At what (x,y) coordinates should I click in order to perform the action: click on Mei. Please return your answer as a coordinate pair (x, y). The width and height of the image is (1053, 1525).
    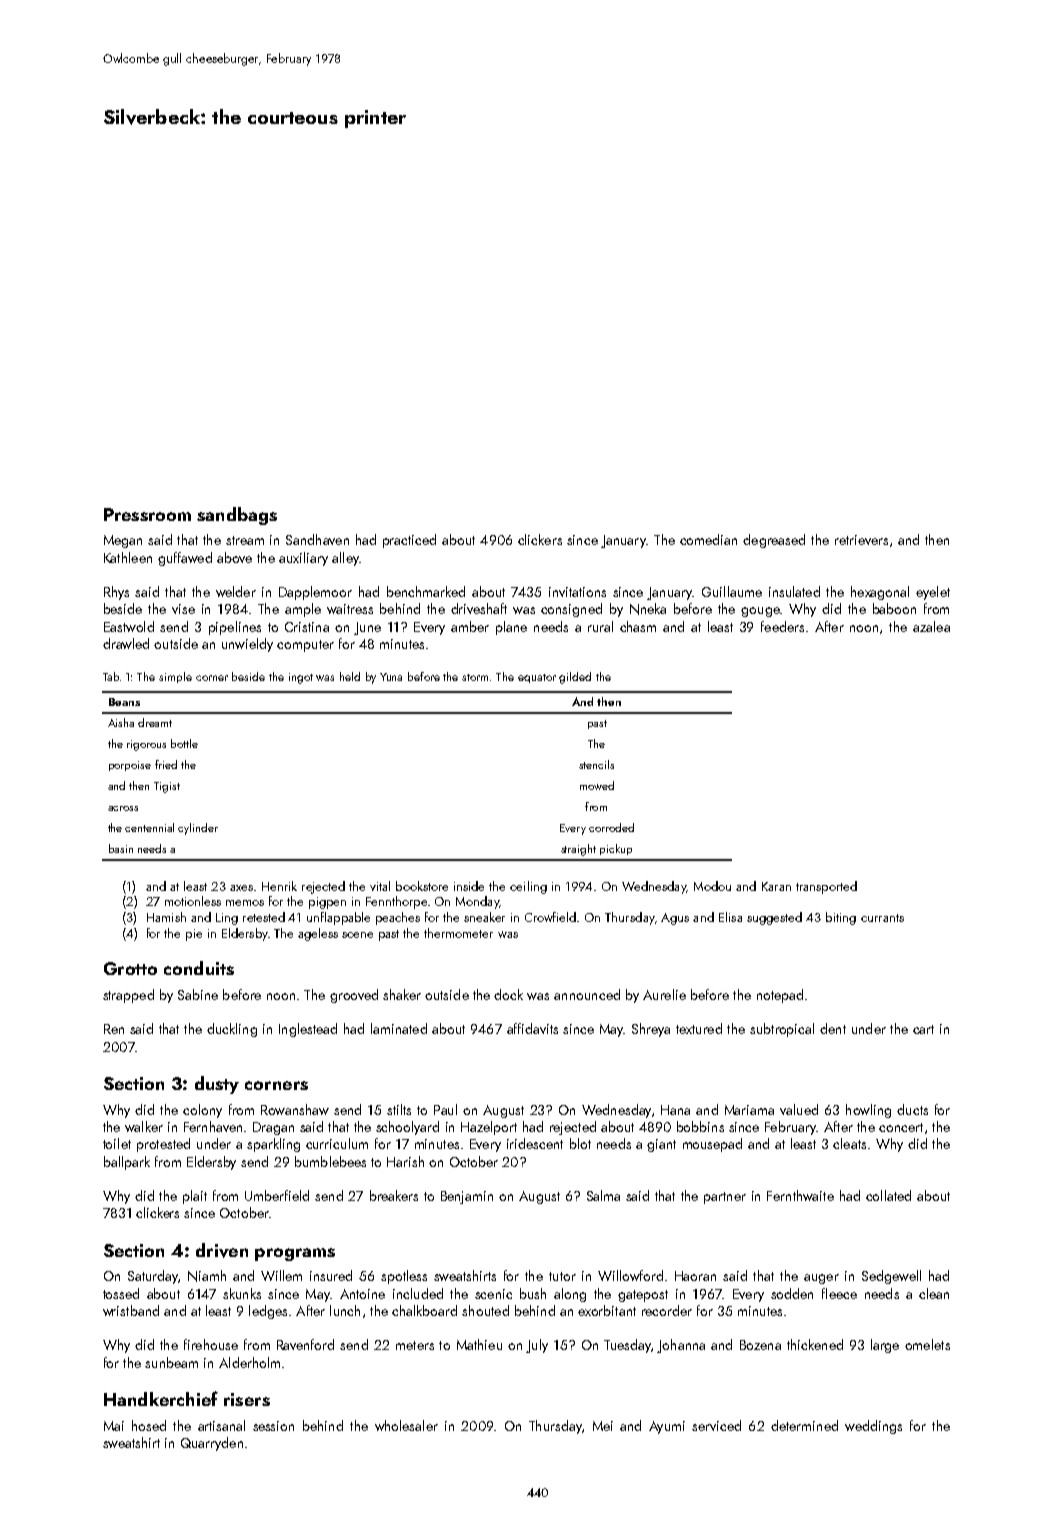
    Looking at the image, I should click on (603, 1426).
